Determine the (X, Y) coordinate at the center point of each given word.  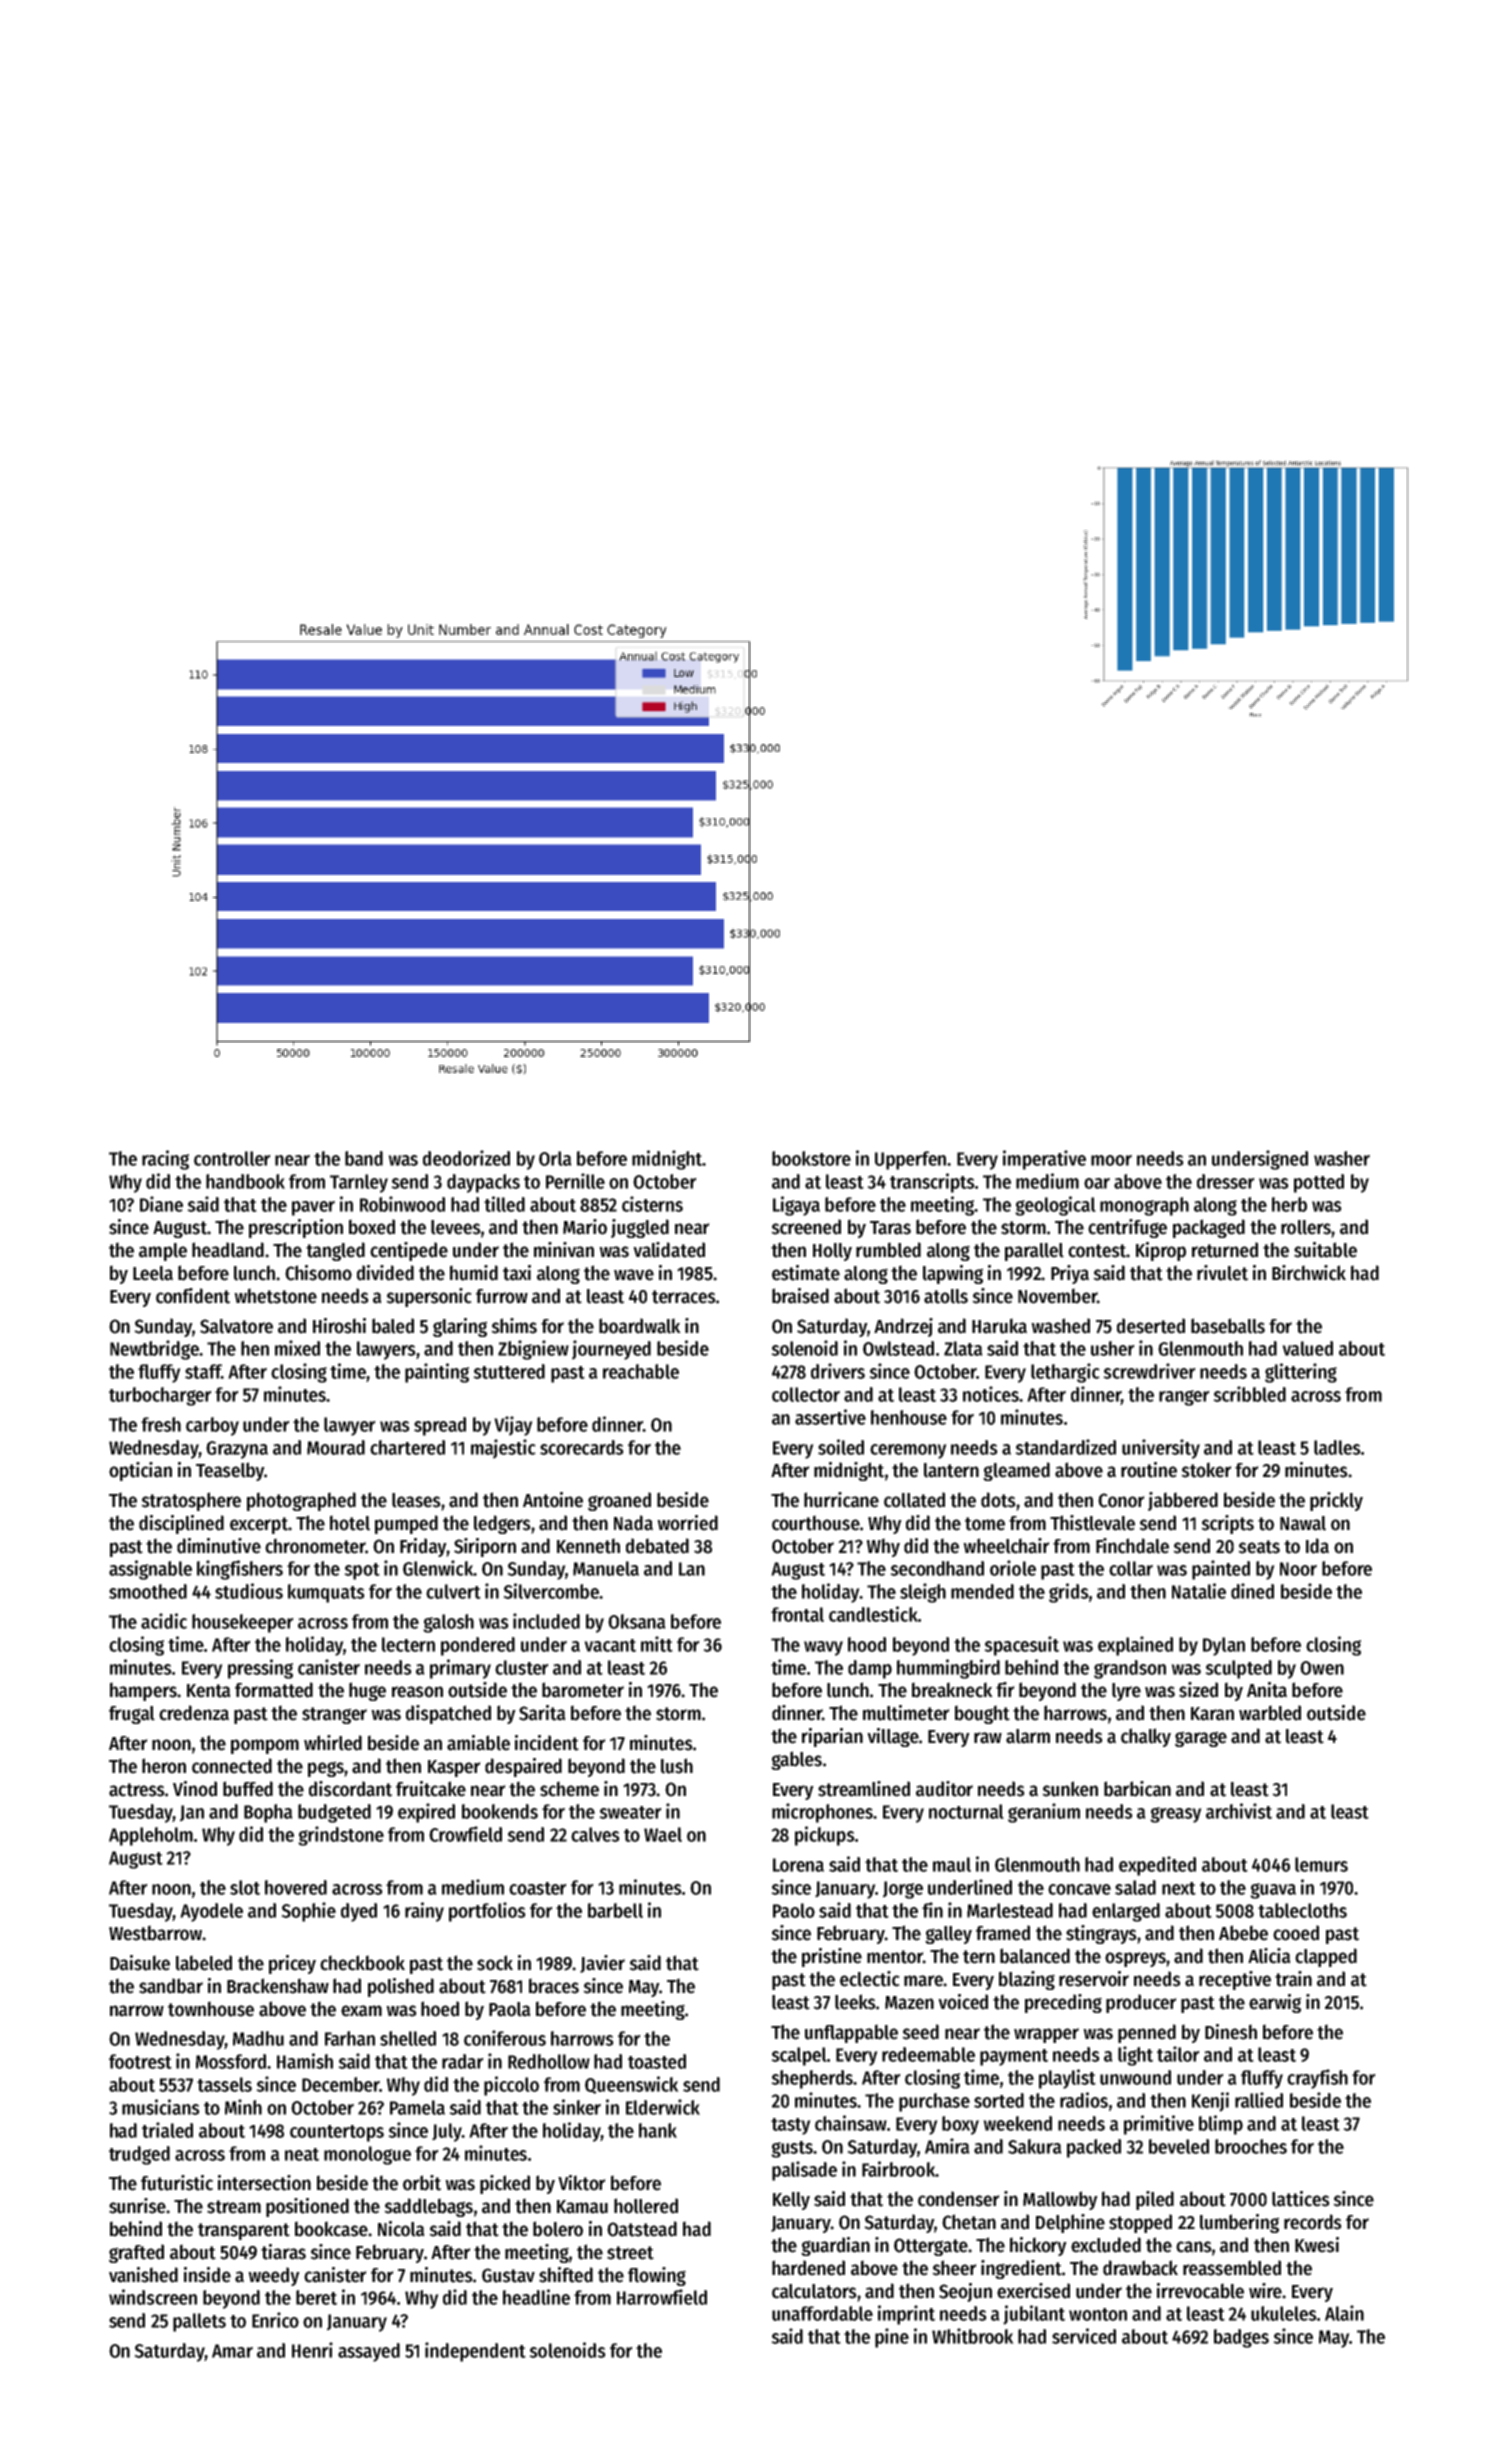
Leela (153, 1273)
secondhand (937, 1568)
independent (475, 2352)
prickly (1336, 1501)
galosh (448, 1623)
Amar (232, 2351)
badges (1241, 2338)
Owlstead (898, 1348)
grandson (1130, 1669)
